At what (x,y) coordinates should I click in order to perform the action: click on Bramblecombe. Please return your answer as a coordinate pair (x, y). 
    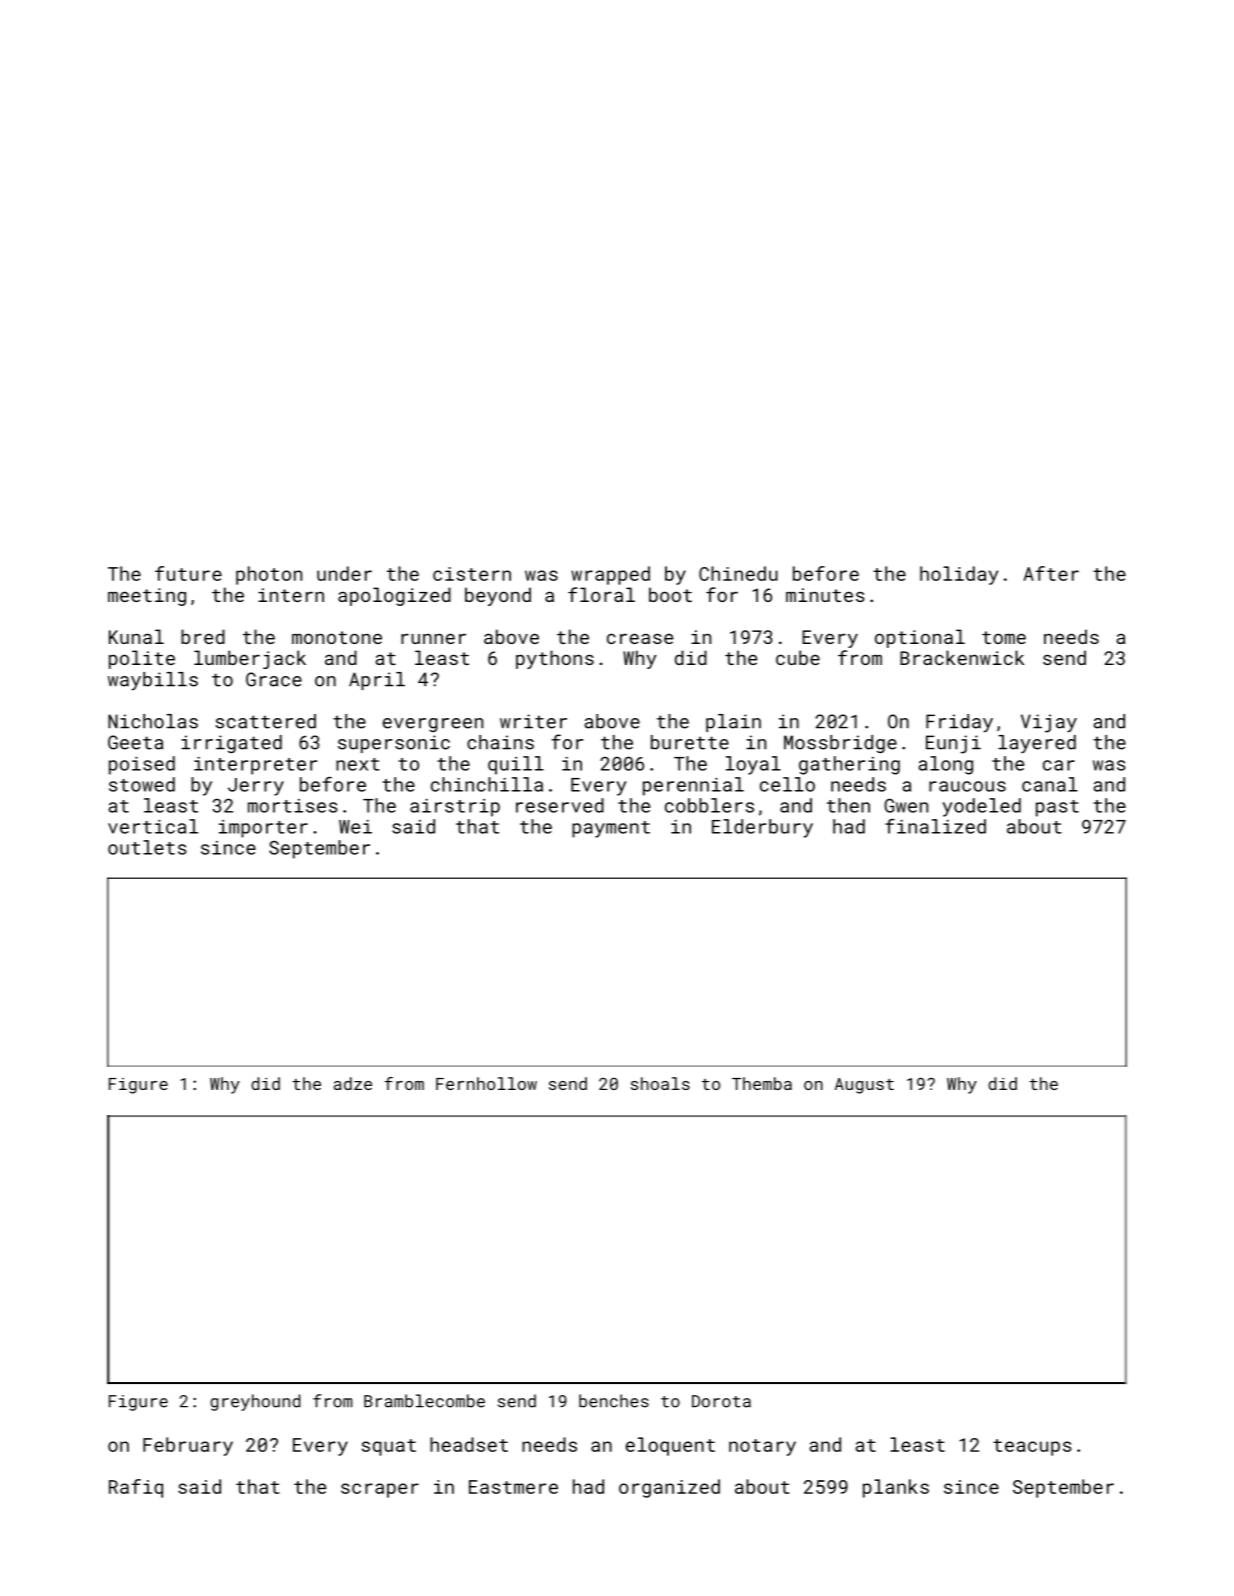
    Looking at the image, I should click on (424, 1401).
